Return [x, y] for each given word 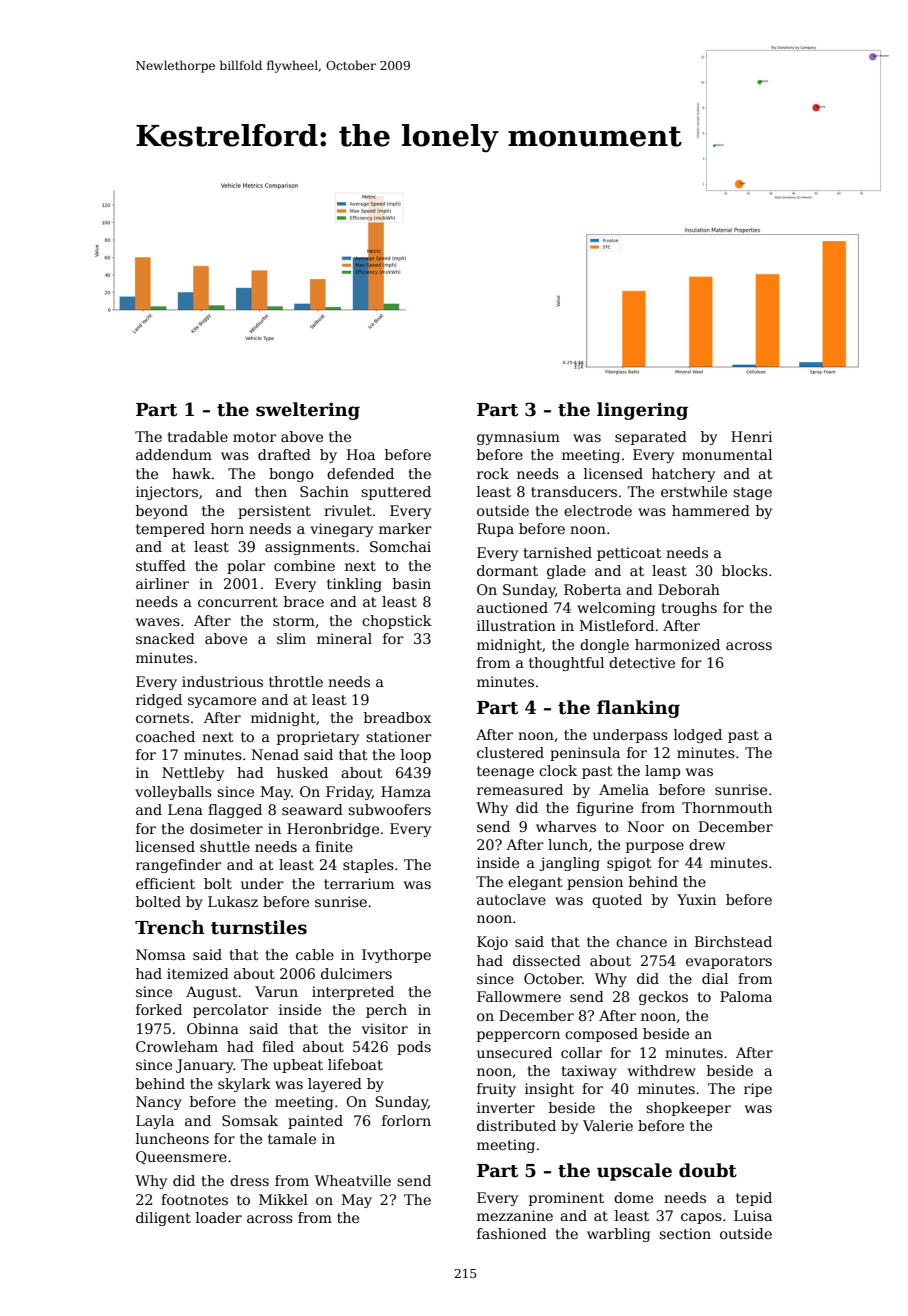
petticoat [629, 554]
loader [219, 1217]
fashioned [512, 1233]
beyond [162, 512]
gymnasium [518, 438]
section [685, 1233]
